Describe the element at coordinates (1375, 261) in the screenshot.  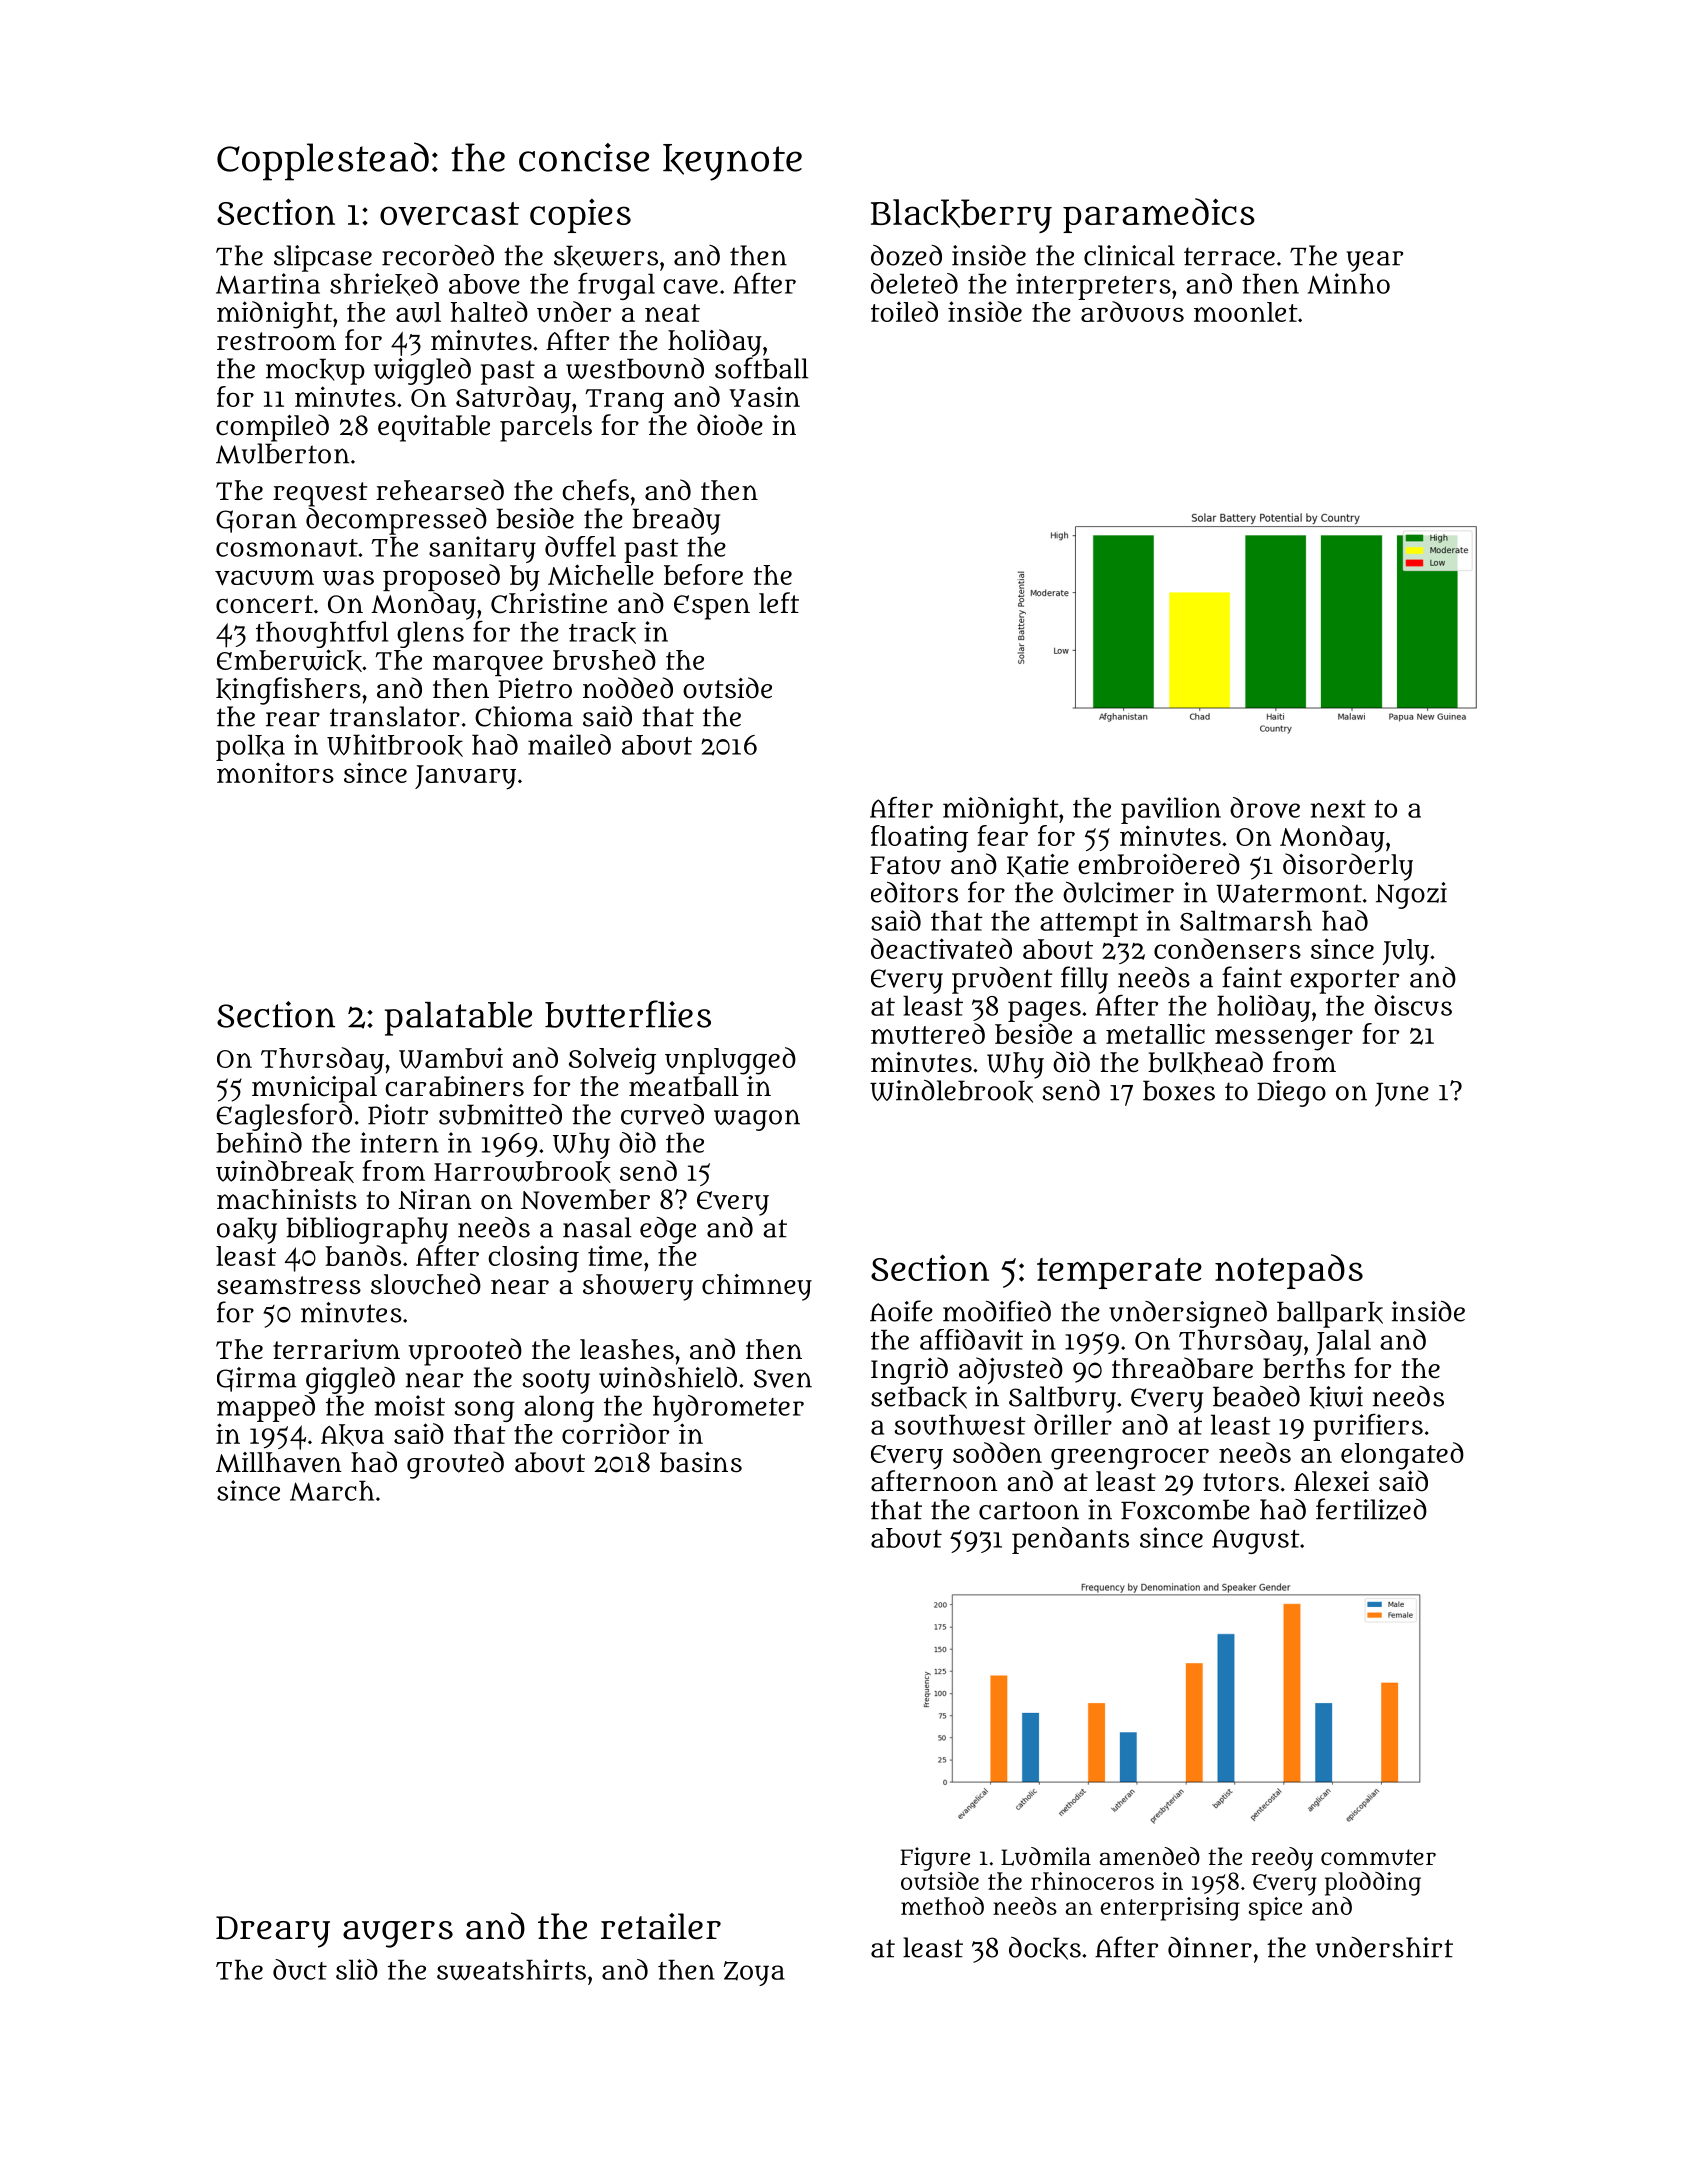
I see `year` at that location.
